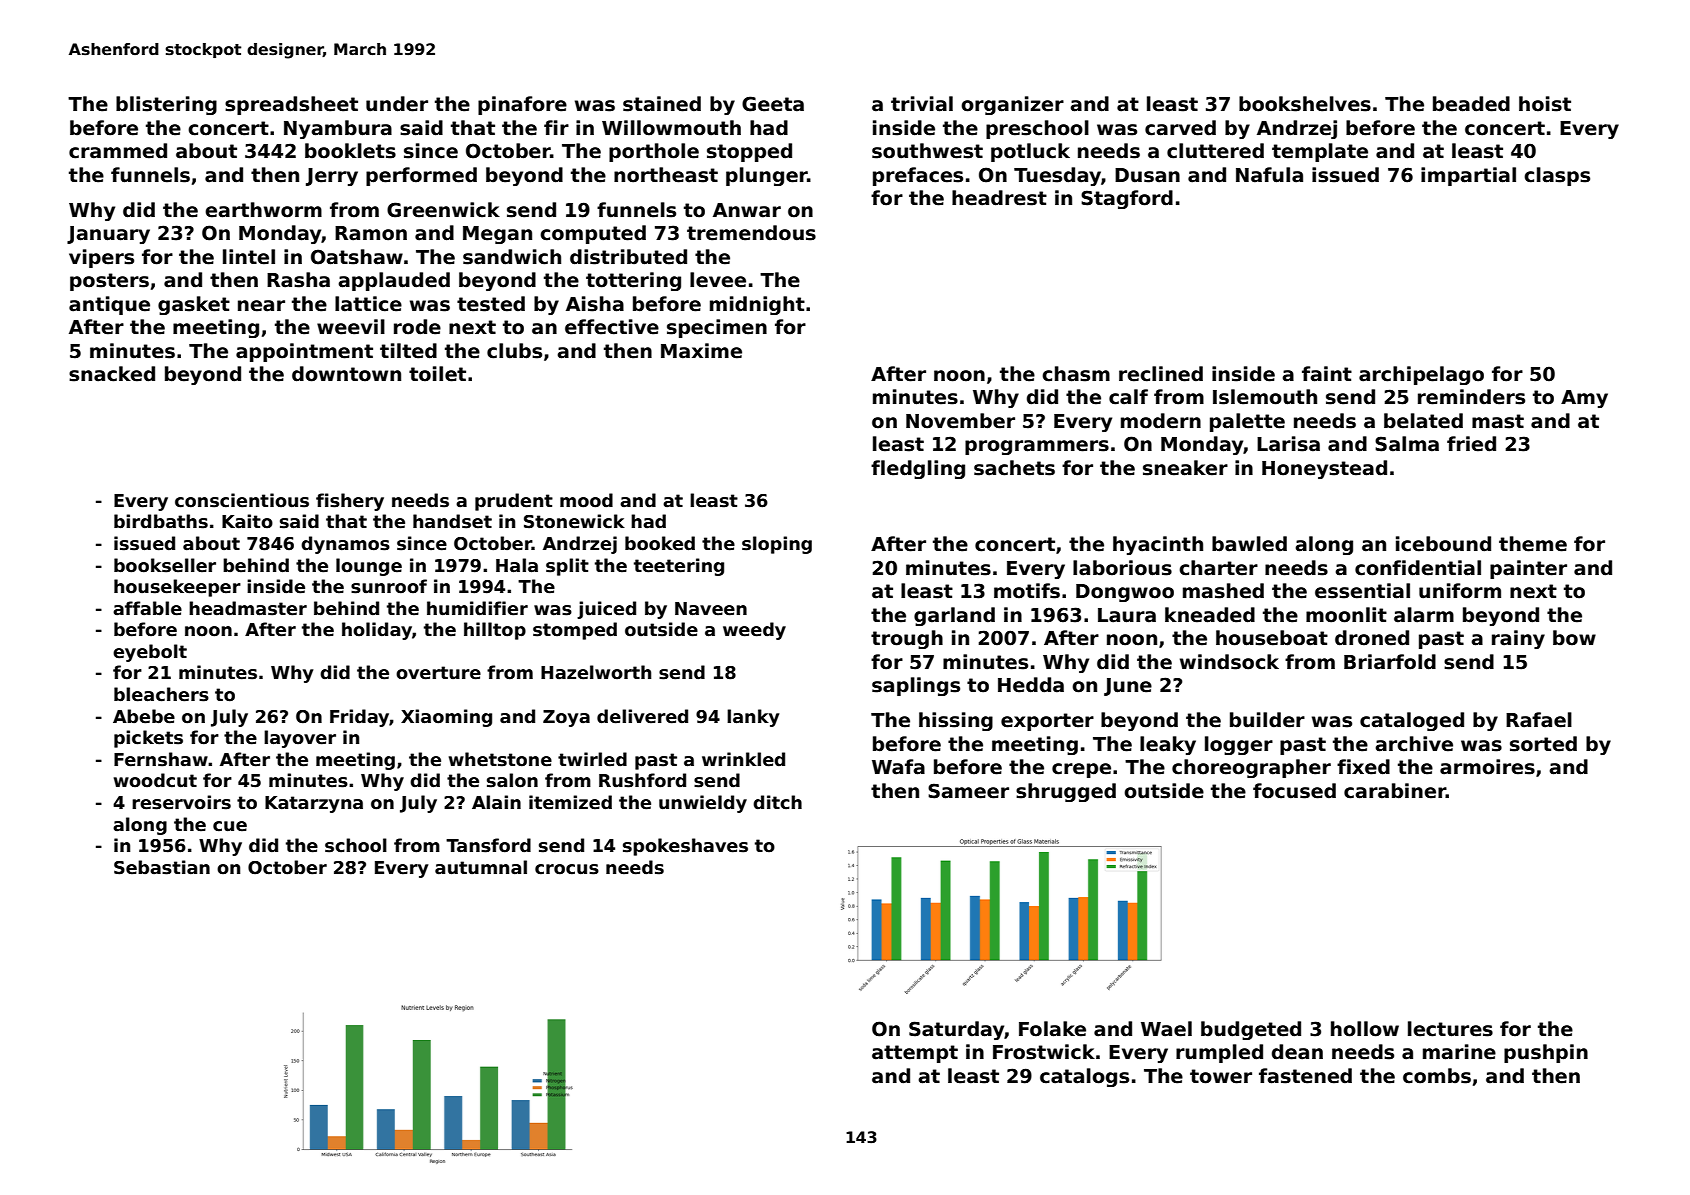 This image has height=1195, width=1690. I want to click on mood, so click(586, 500).
